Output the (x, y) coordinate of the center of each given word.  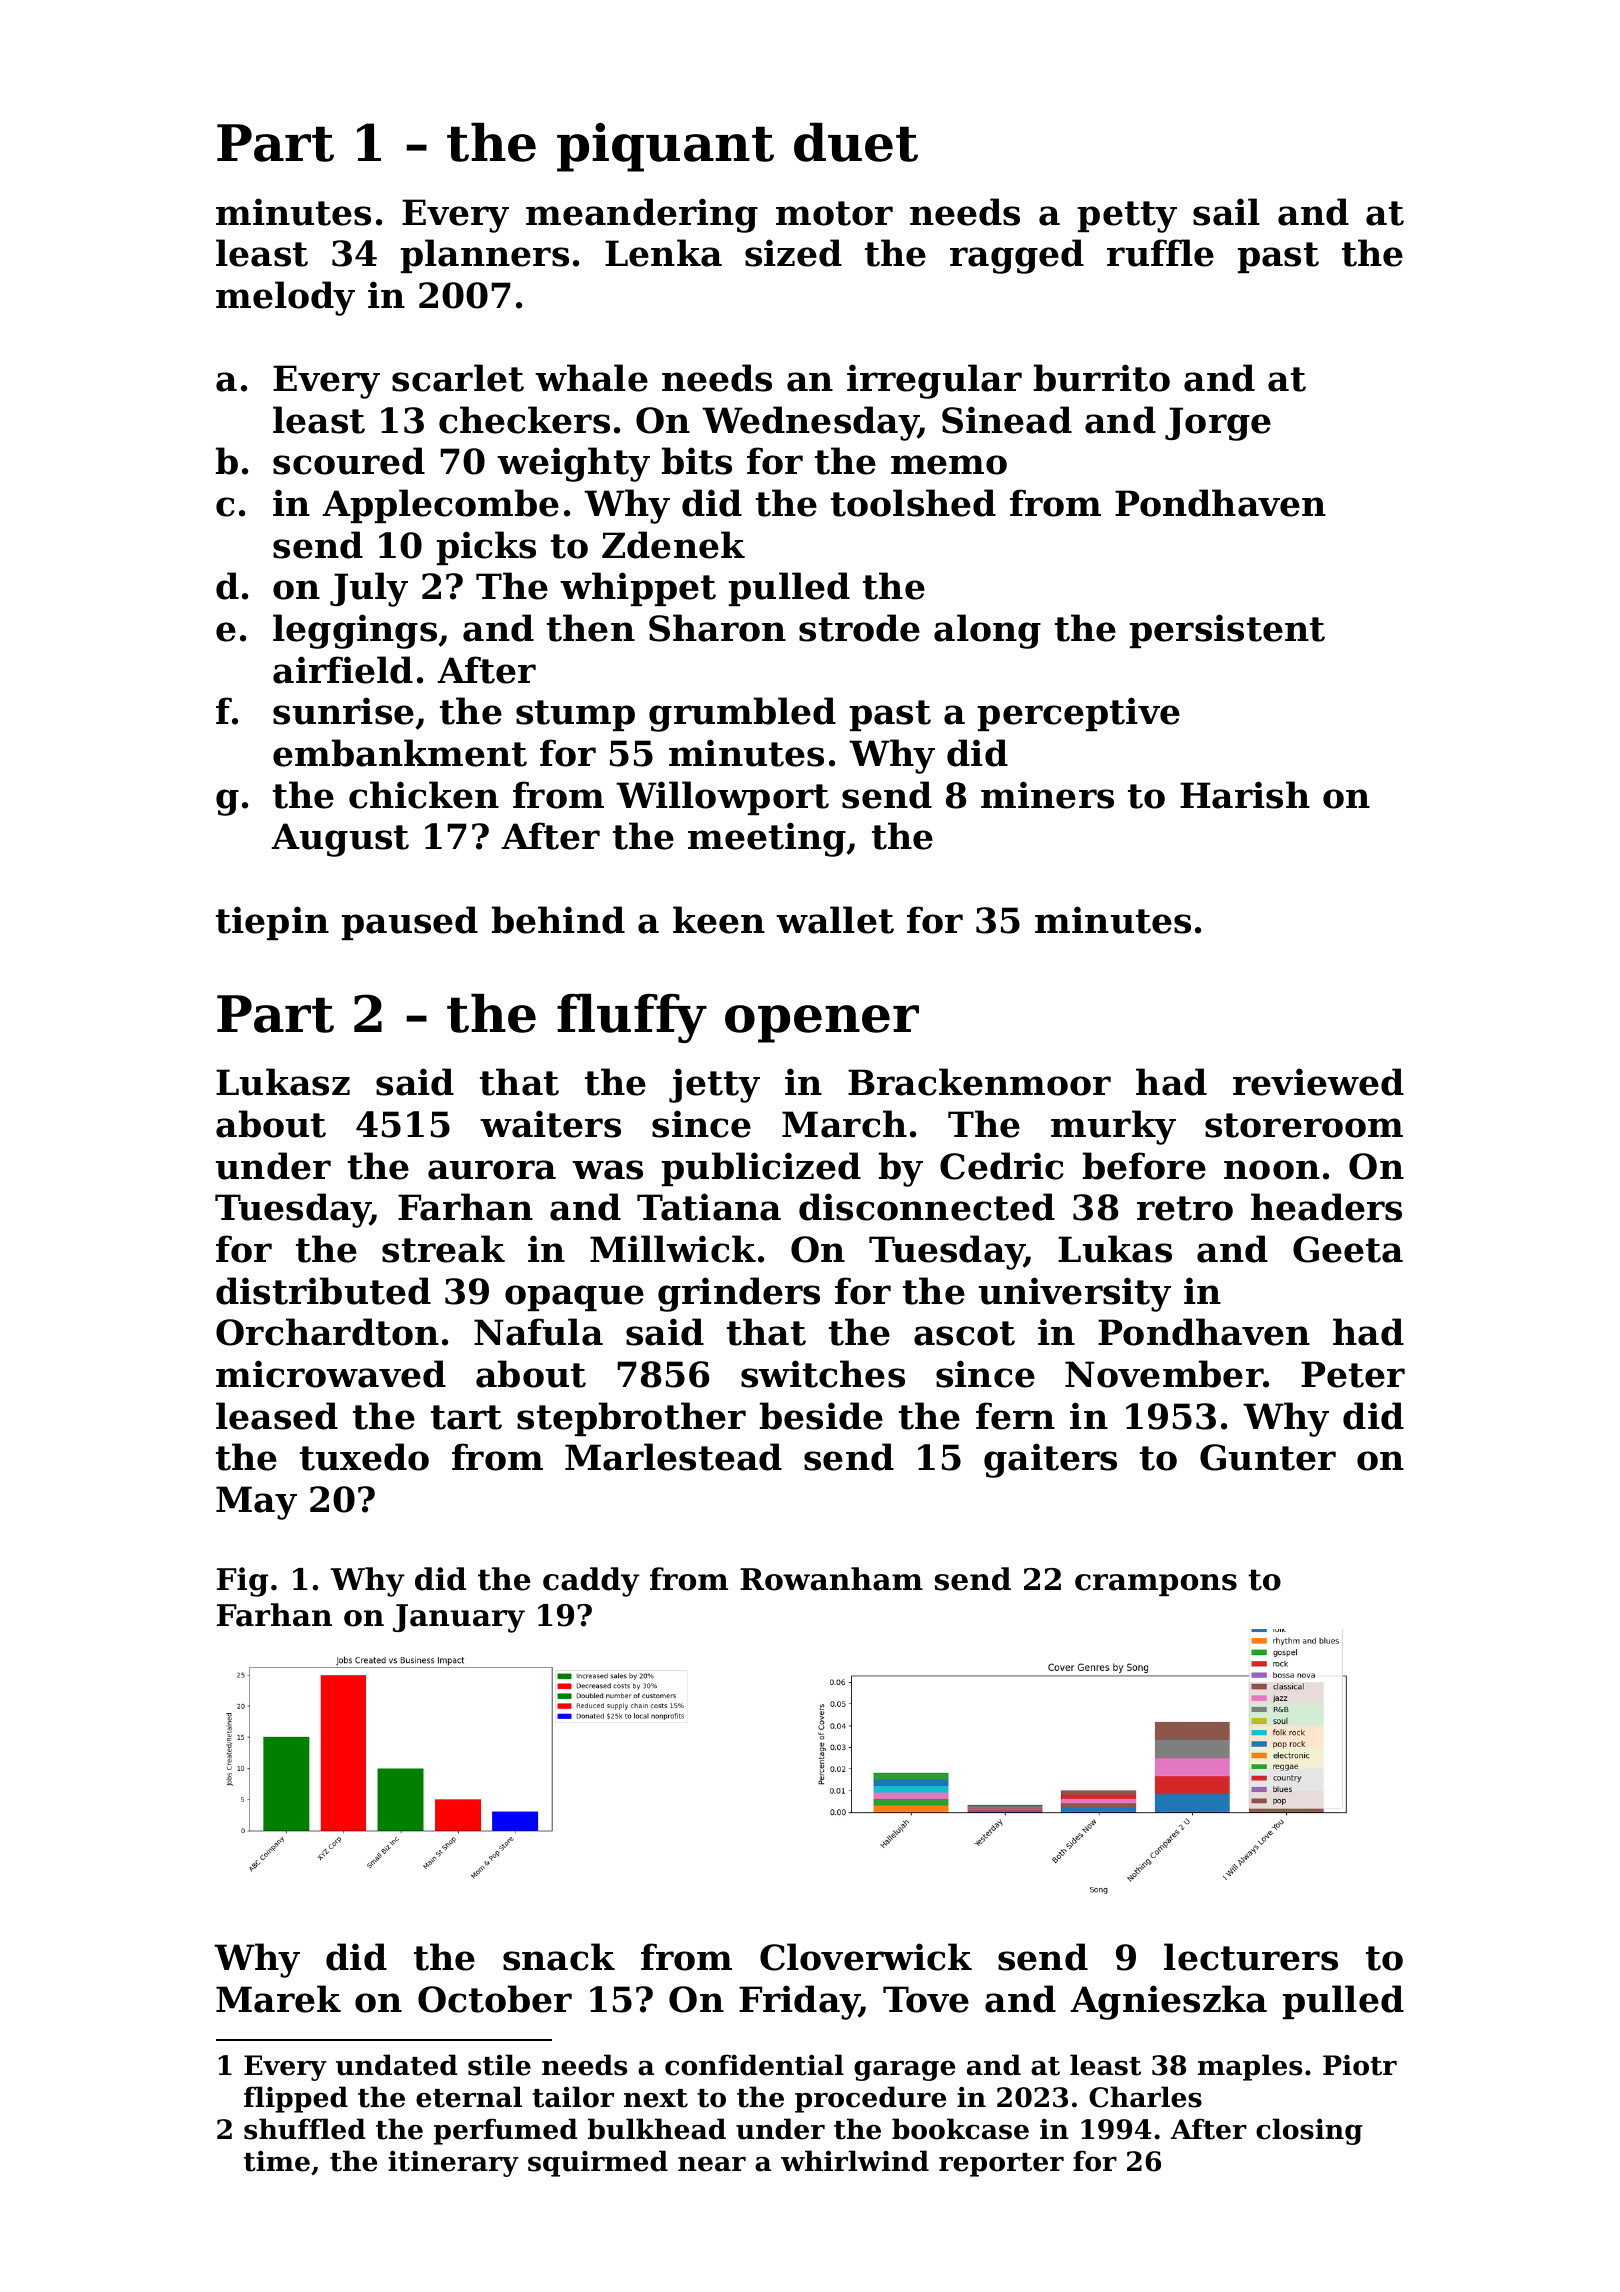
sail (1226, 212)
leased (277, 1416)
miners (1047, 795)
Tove (926, 1999)
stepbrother (631, 1419)
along (987, 631)
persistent (1227, 631)
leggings (355, 631)
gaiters (1050, 1460)
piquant (665, 147)
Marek (278, 1999)
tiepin (272, 923)
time (277, 2161)
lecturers (1251, 1957)
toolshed (913, 503)
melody (285, 298)
